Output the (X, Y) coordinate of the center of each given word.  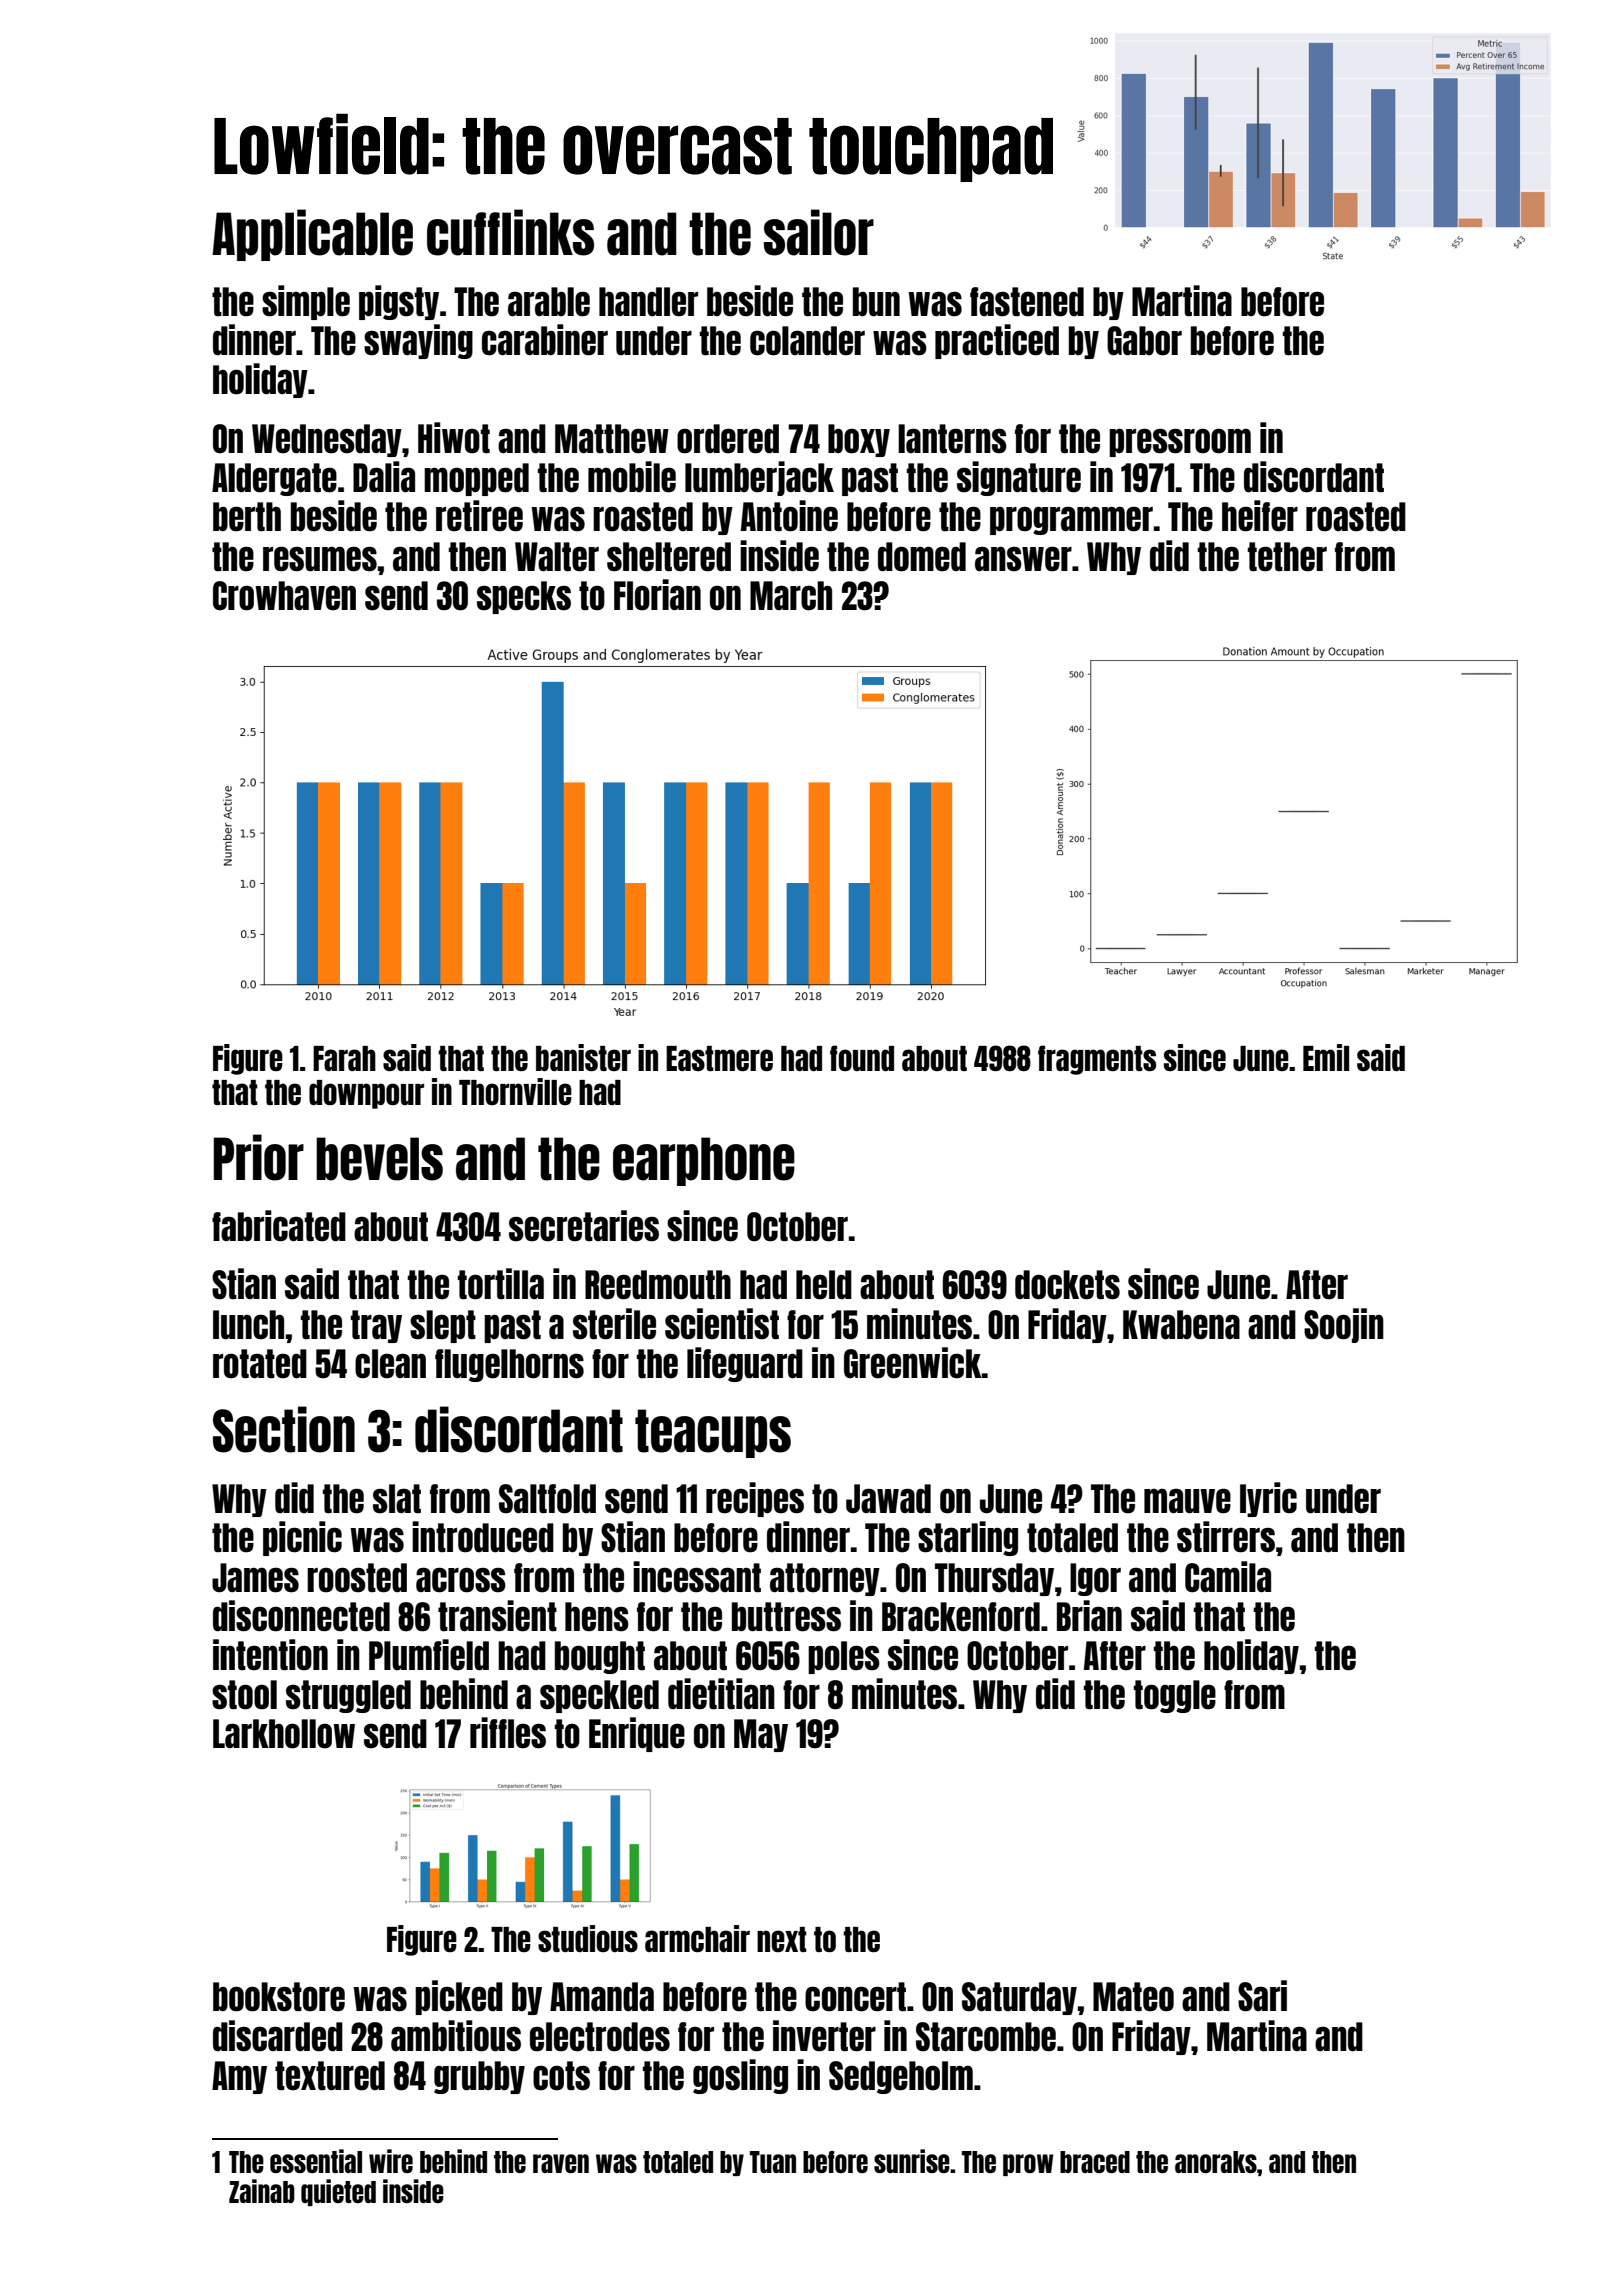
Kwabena (1181, 1325)
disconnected (301, 1616)
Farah (344, 1058)
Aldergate (274, 479)
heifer (1260, 516)
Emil (1326, 1057)
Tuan (773, 2162)
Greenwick (913, 1363)
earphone (704, 1161)
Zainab (262, 2191)
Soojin (1344, 1325)
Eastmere (719, 1058)
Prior (258, 1157)
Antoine (789, 516)
